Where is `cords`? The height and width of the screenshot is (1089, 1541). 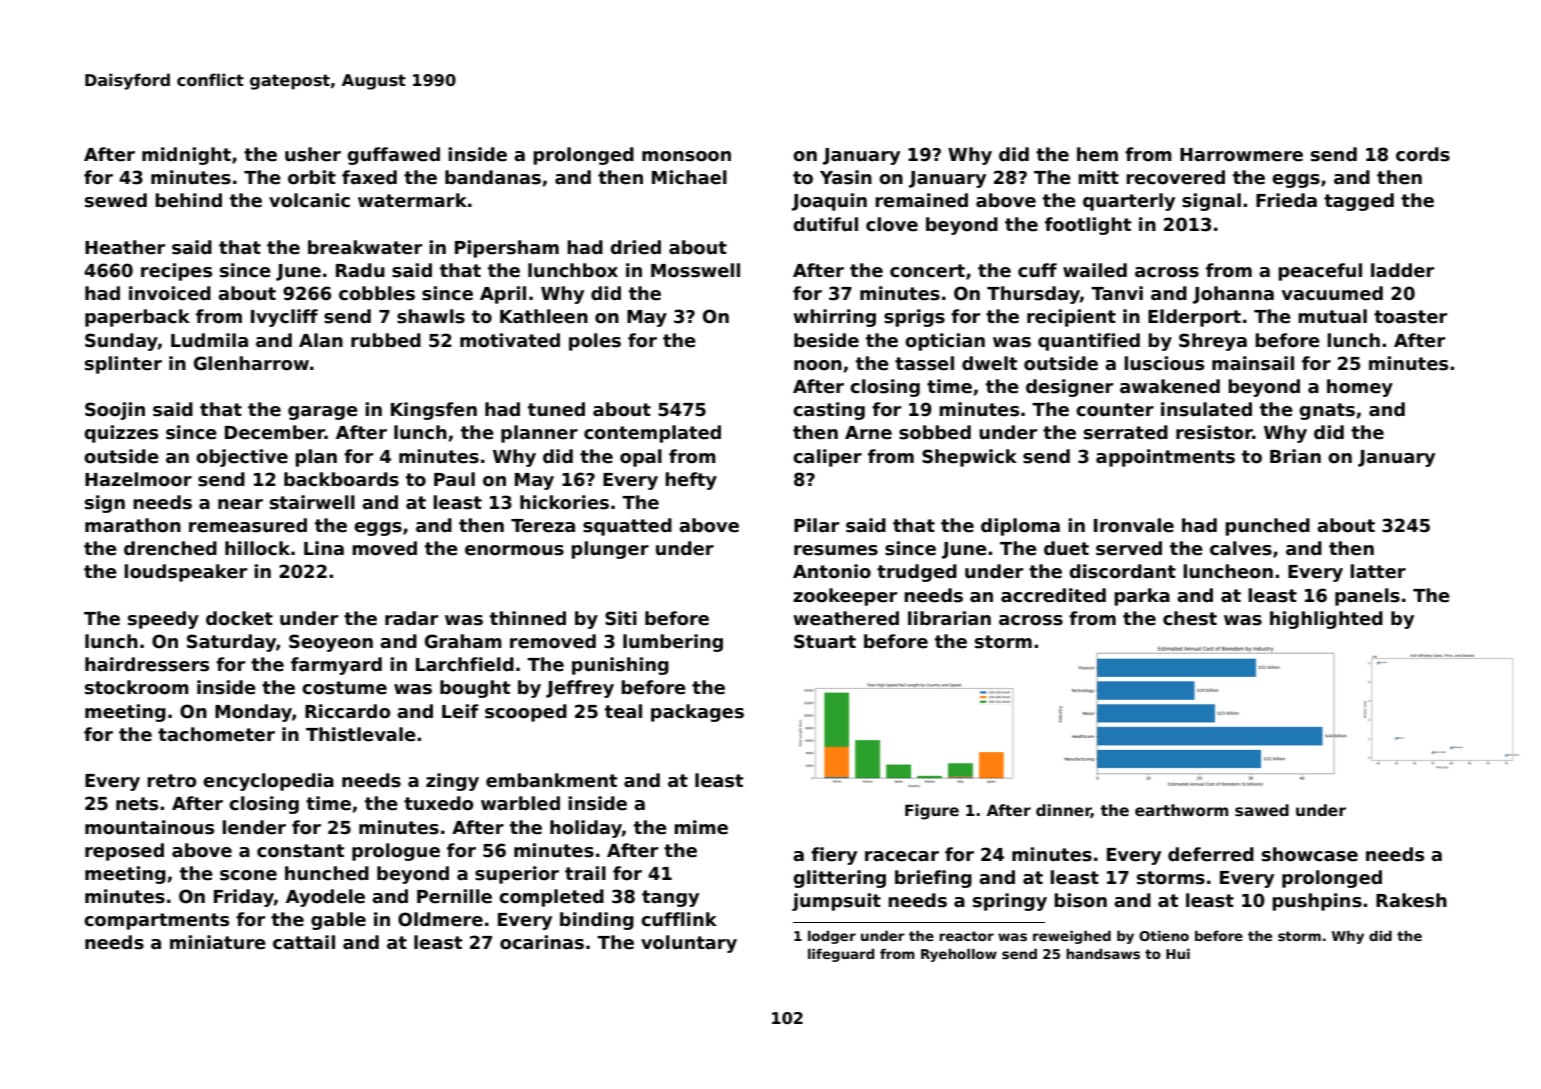 cords is located at coordinates (1423, 154).
